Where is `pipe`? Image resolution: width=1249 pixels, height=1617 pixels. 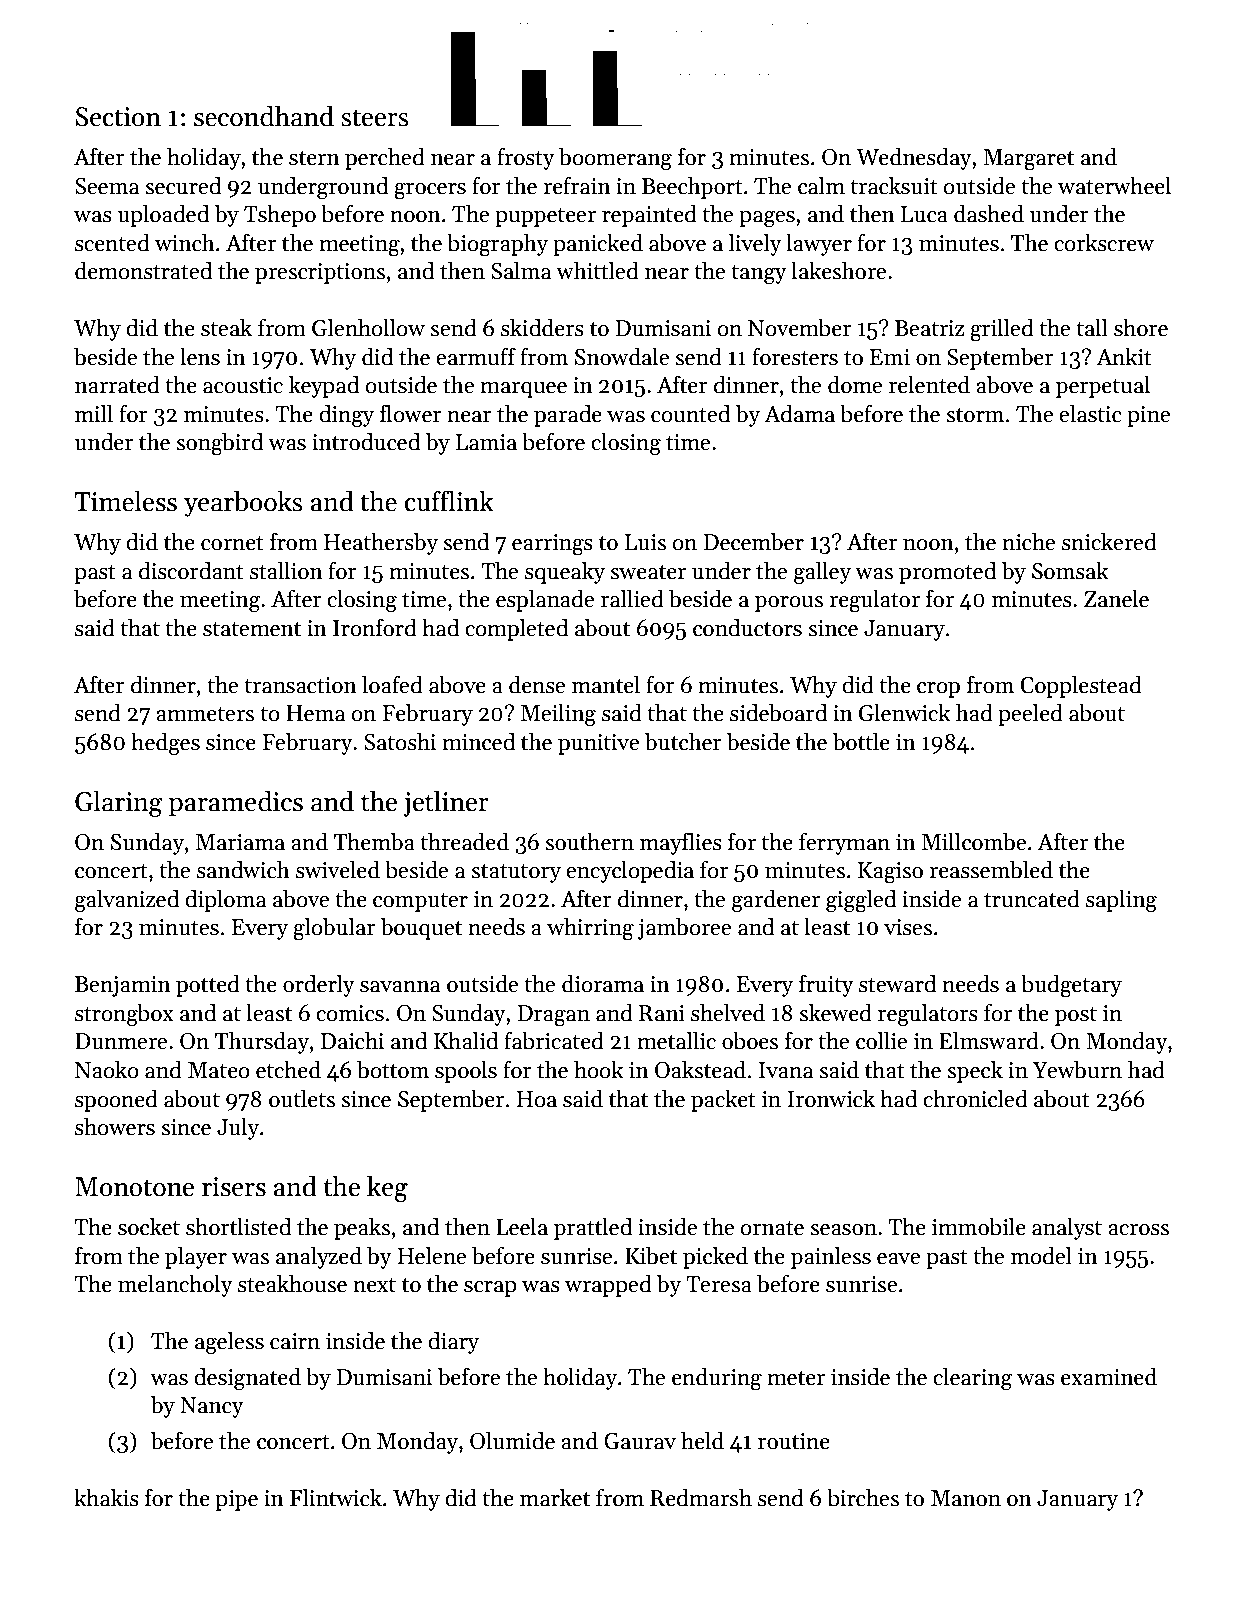 pipe is located at coordinates (236, 1500).
